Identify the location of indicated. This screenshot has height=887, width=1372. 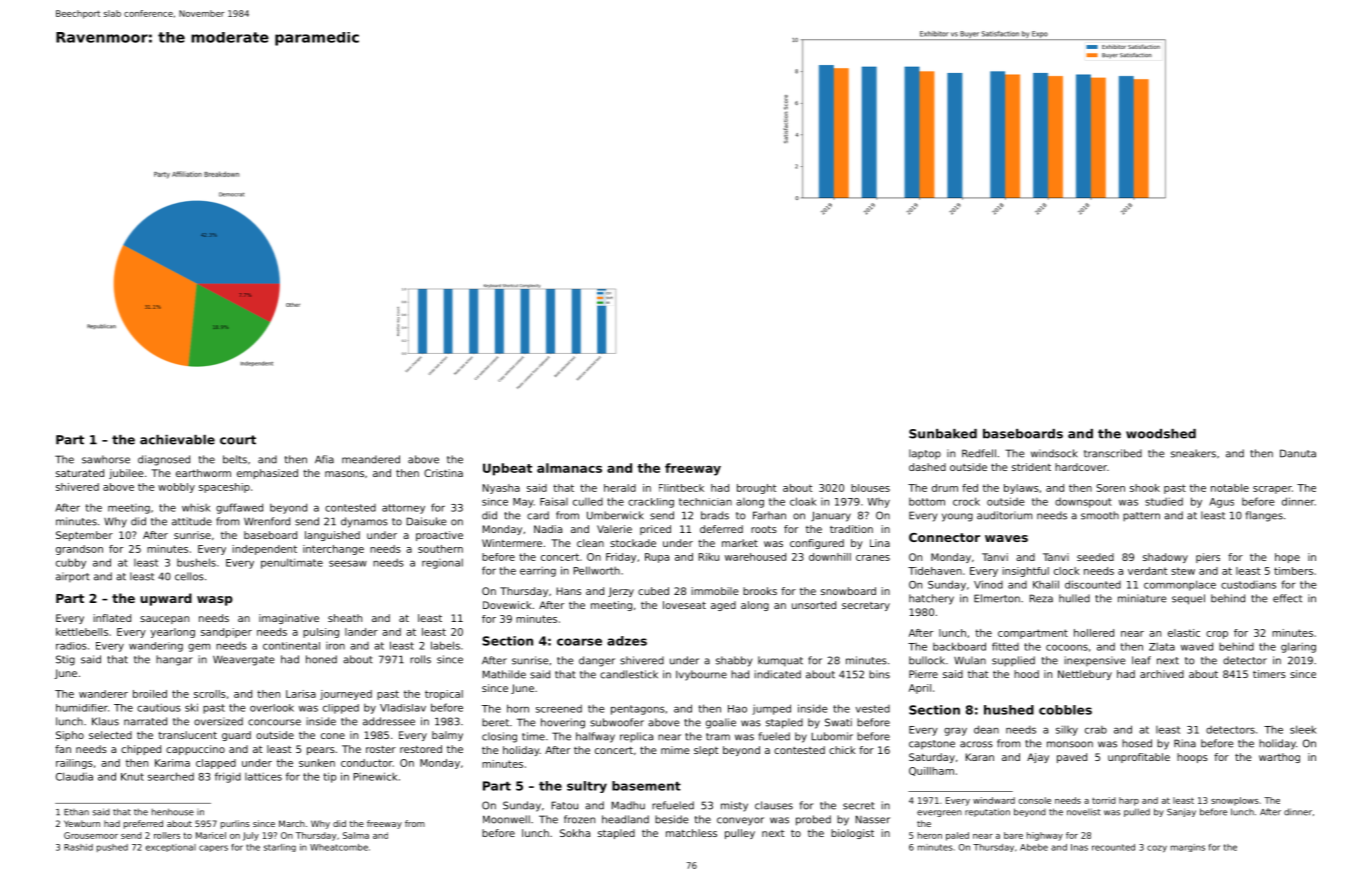
(777, 674).
